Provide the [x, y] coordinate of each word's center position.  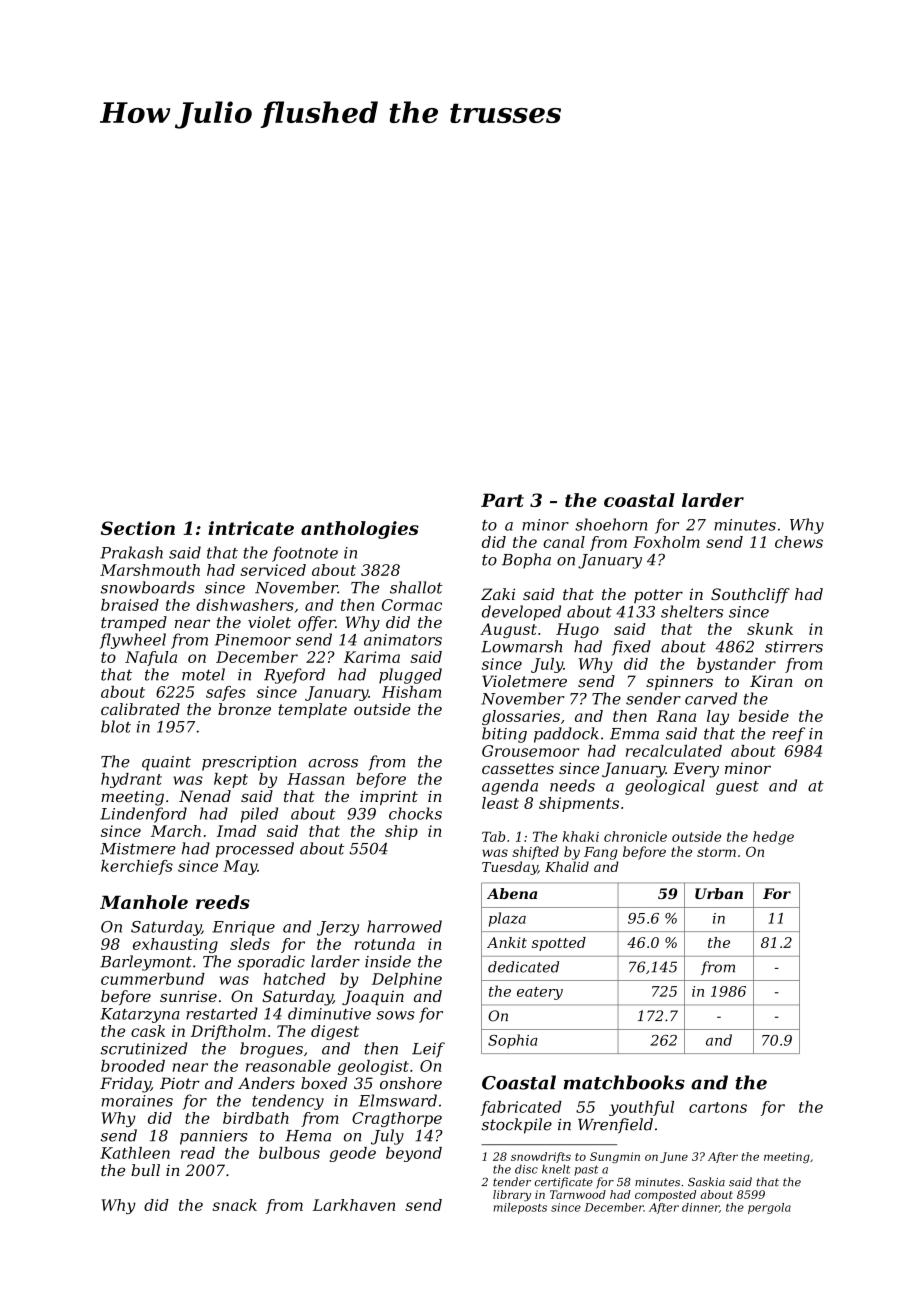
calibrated [140, 709]
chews [799, 542]
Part [502, 500]
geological [665, 787]
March [176, 831]
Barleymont [146, 963]
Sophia [513, 1041]
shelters [692, 611]
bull [145, 1170]
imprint [389, 798]
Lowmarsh [521, 646]
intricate [251, 528]
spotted [559, 944]
